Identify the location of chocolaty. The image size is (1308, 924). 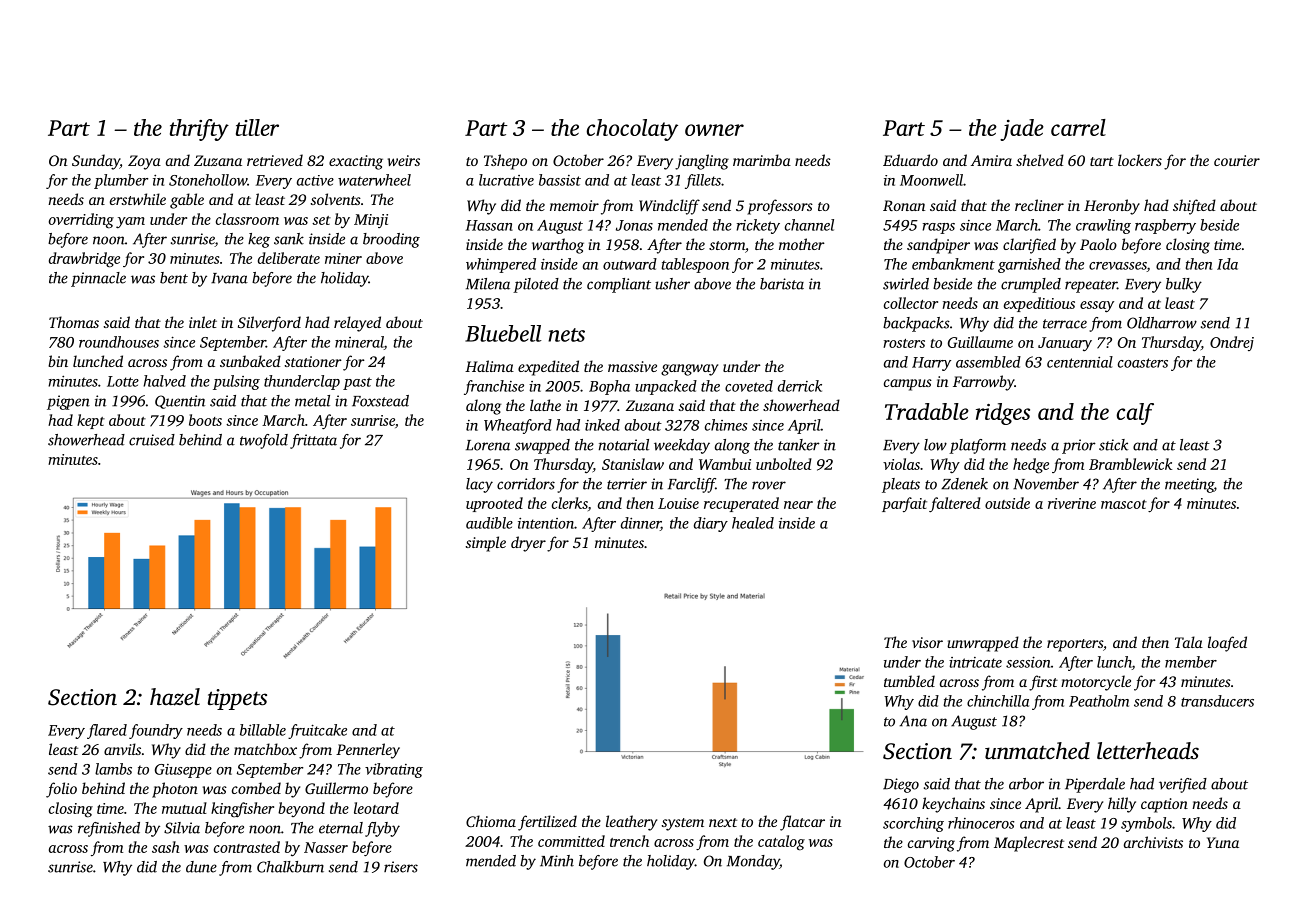
(632, 130).
